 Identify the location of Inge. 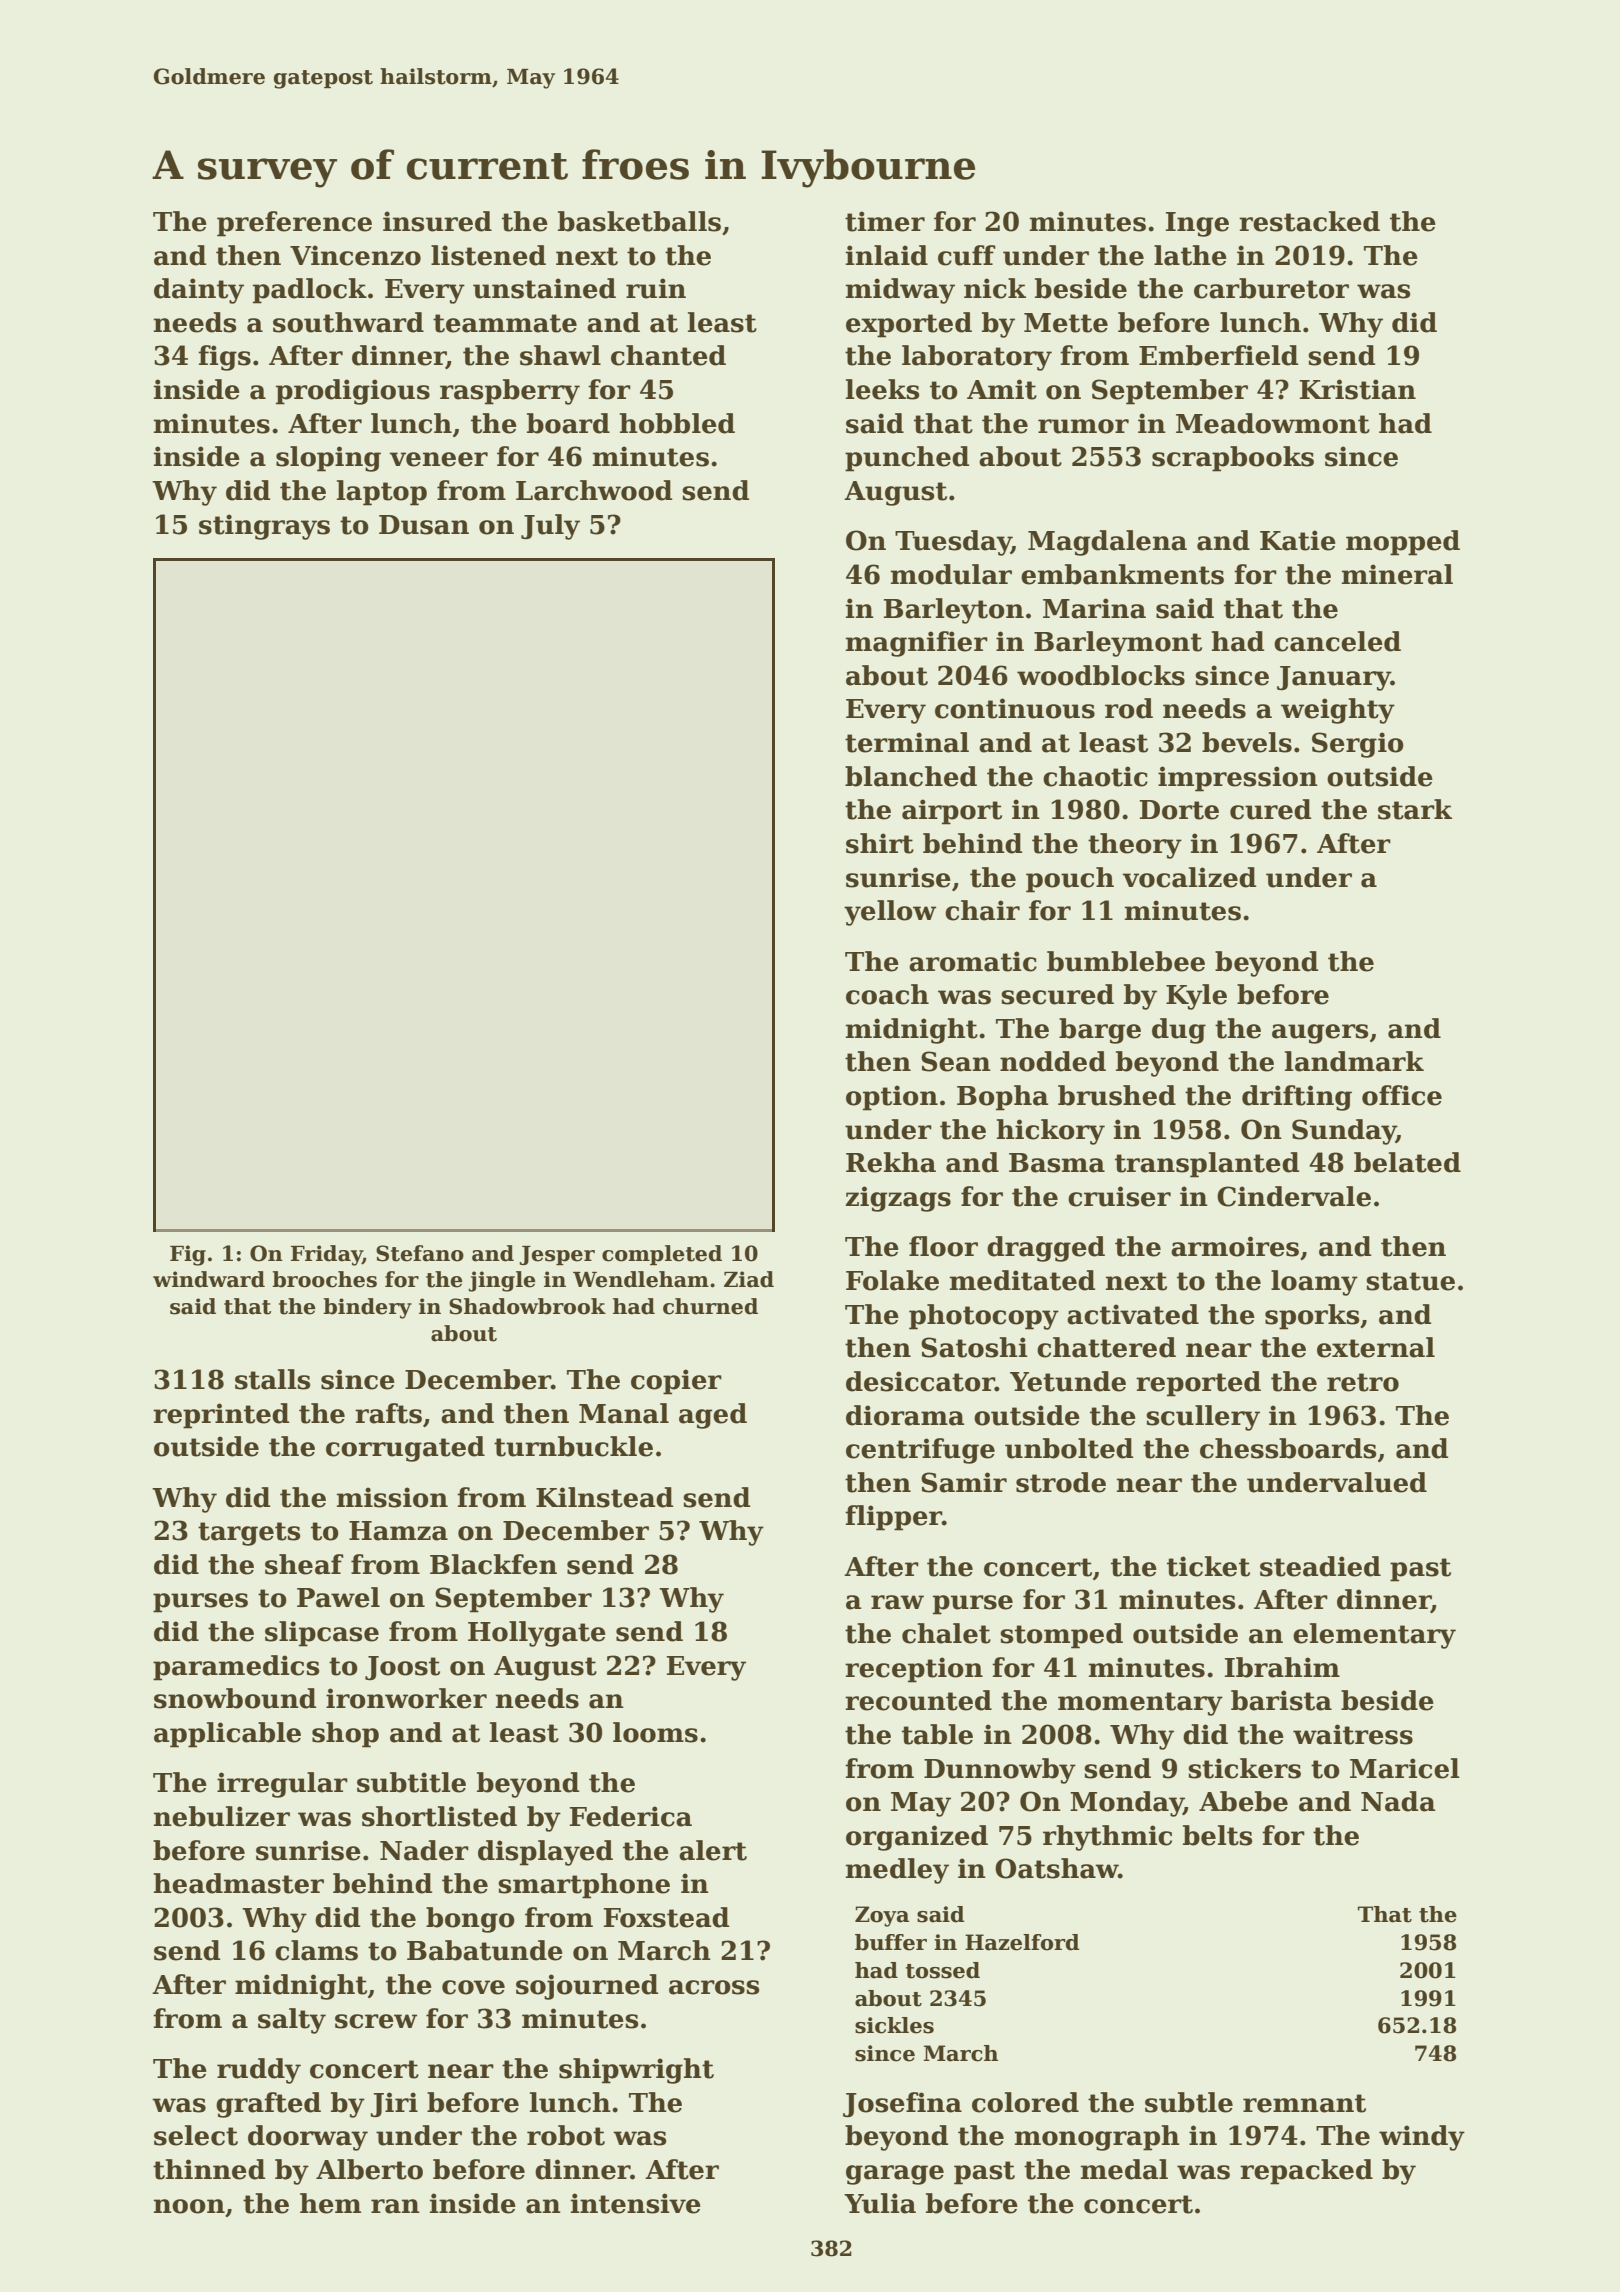
(1197, 224).
